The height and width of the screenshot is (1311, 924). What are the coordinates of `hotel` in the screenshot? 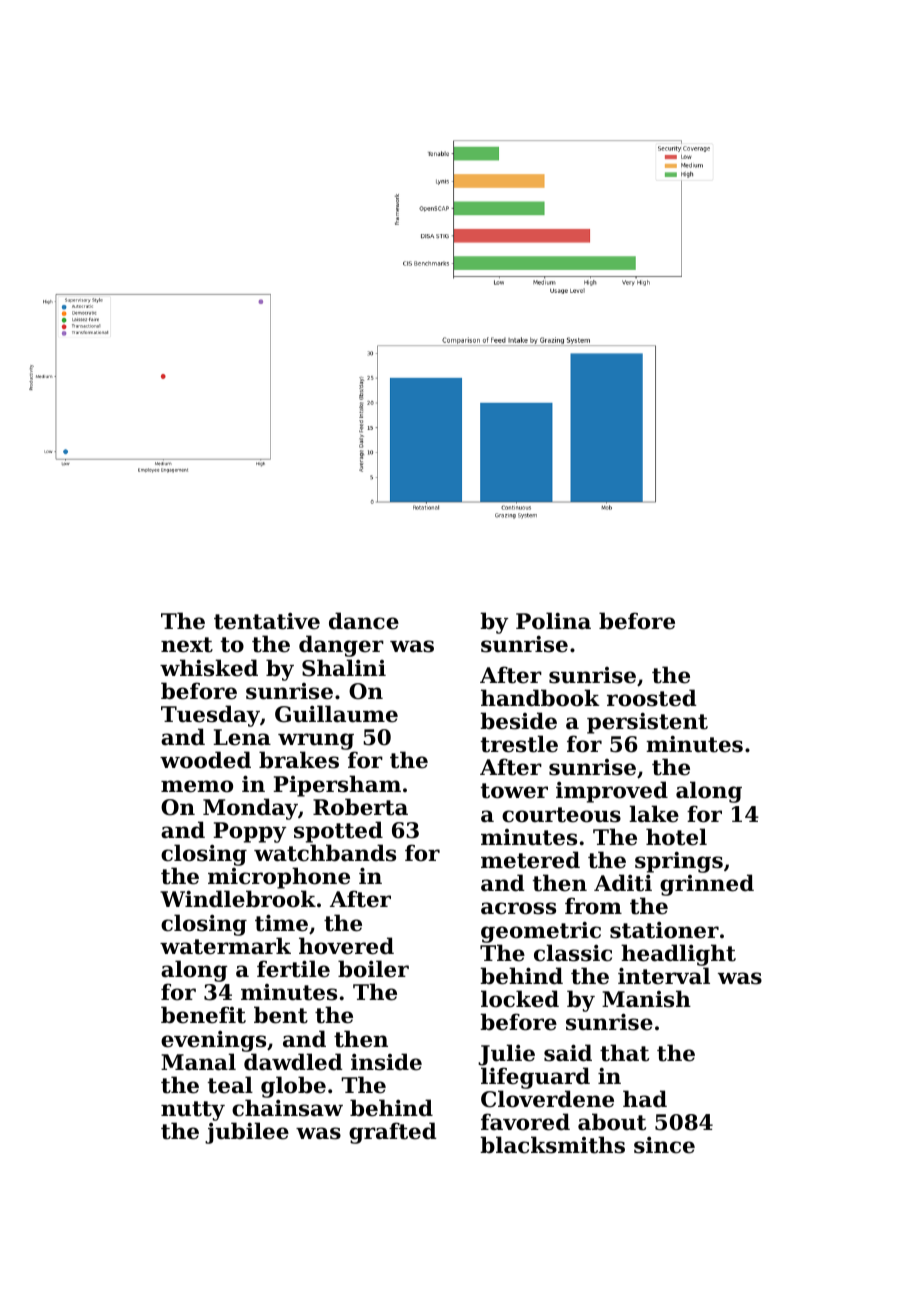 It's located at (676, 837).
